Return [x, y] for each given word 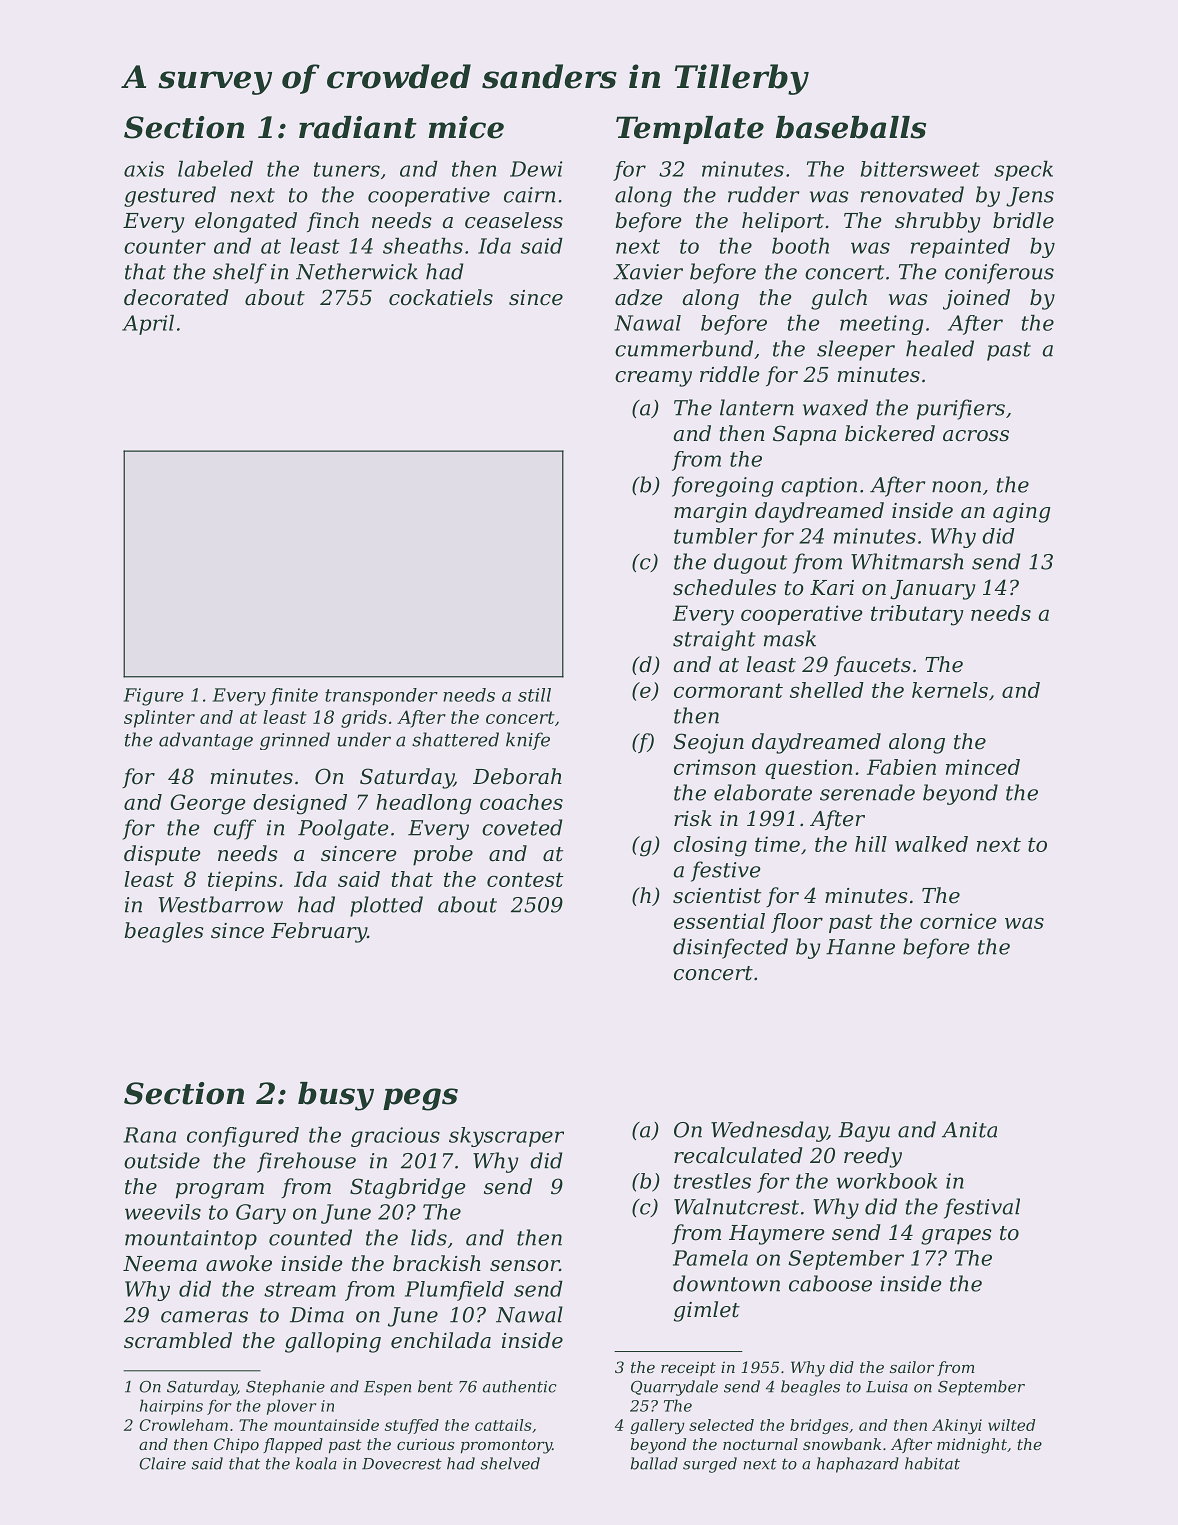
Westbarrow [221, 904]
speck [1023, 171]
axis [144, 169]
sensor [524, 1266]
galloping [333, 1342]
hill [871, 844]
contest [525, 879]
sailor [912, 1367]
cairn [529, 195]
